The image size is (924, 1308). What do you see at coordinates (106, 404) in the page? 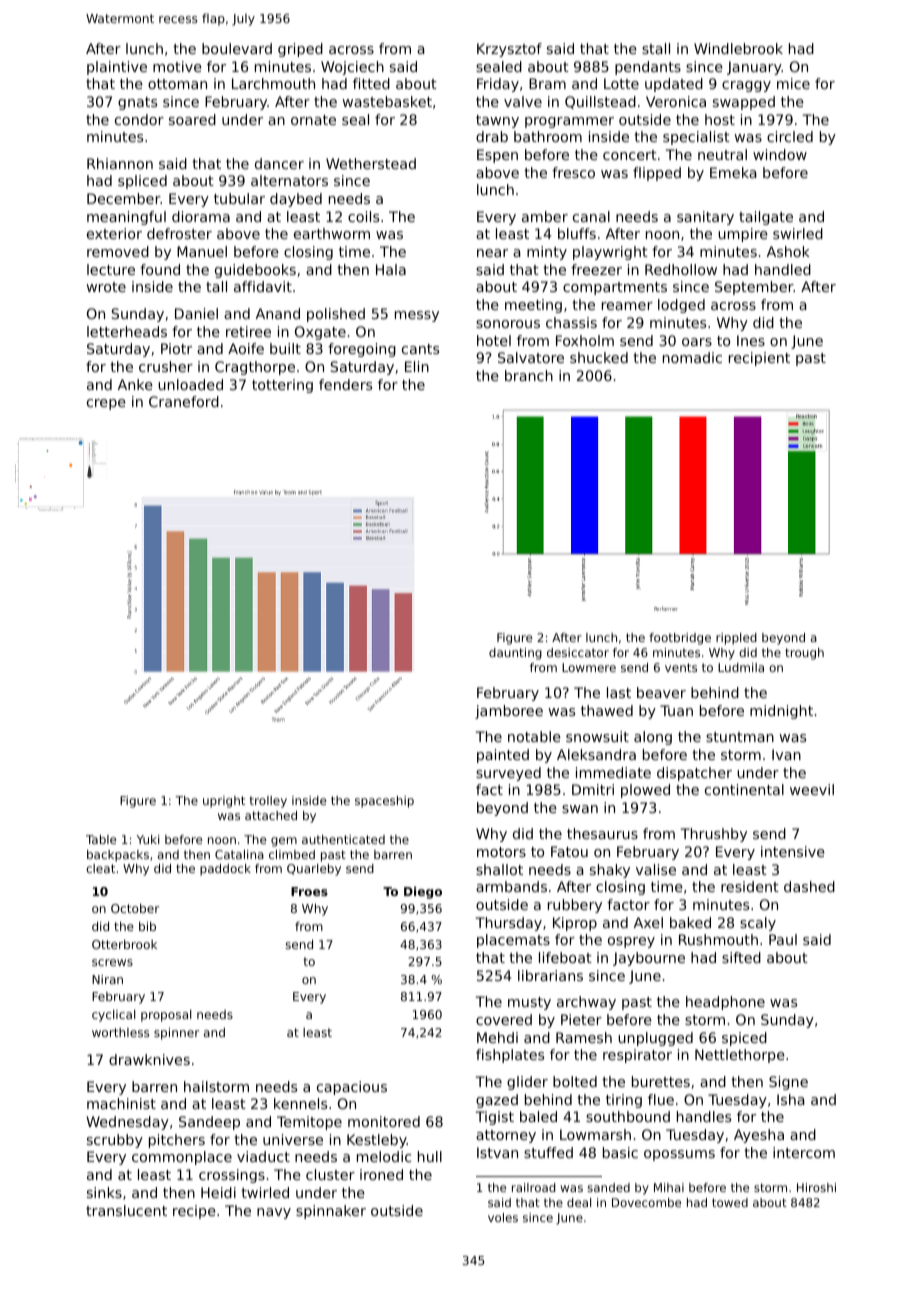
I see `crepe` at bounding box center [106, 404].
